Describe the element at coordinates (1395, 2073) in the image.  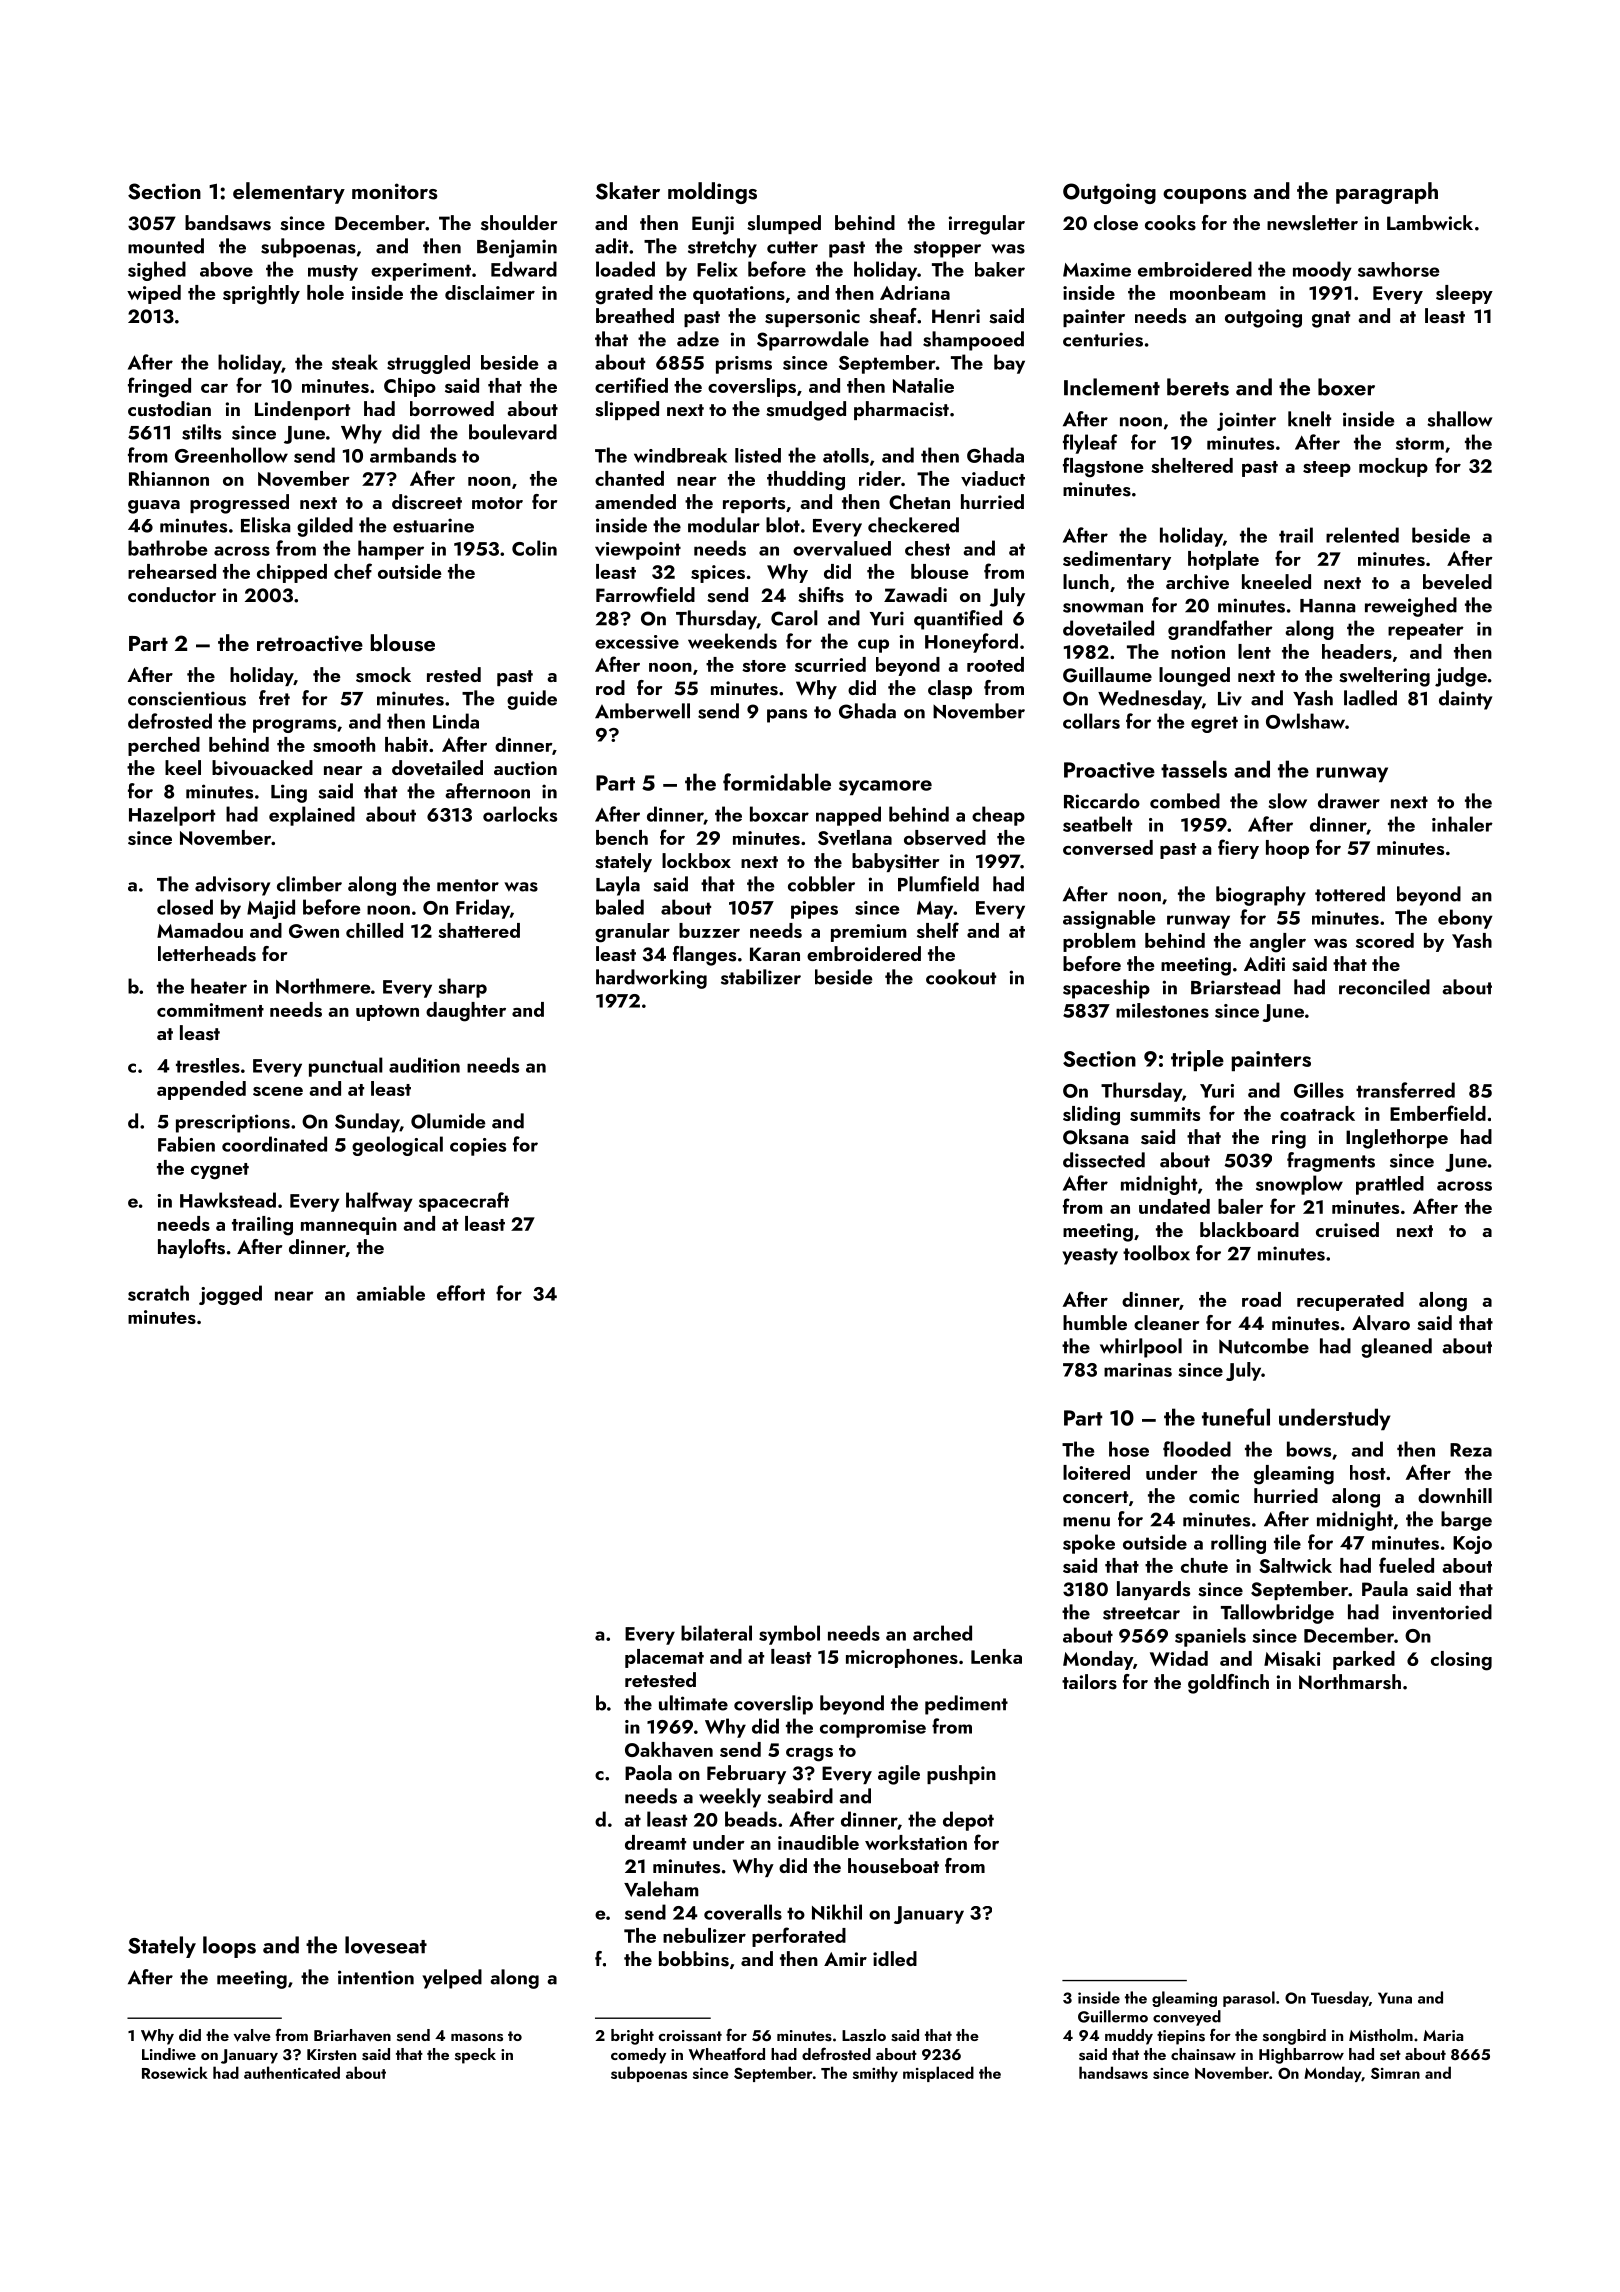
I see `Simran` at that location.
